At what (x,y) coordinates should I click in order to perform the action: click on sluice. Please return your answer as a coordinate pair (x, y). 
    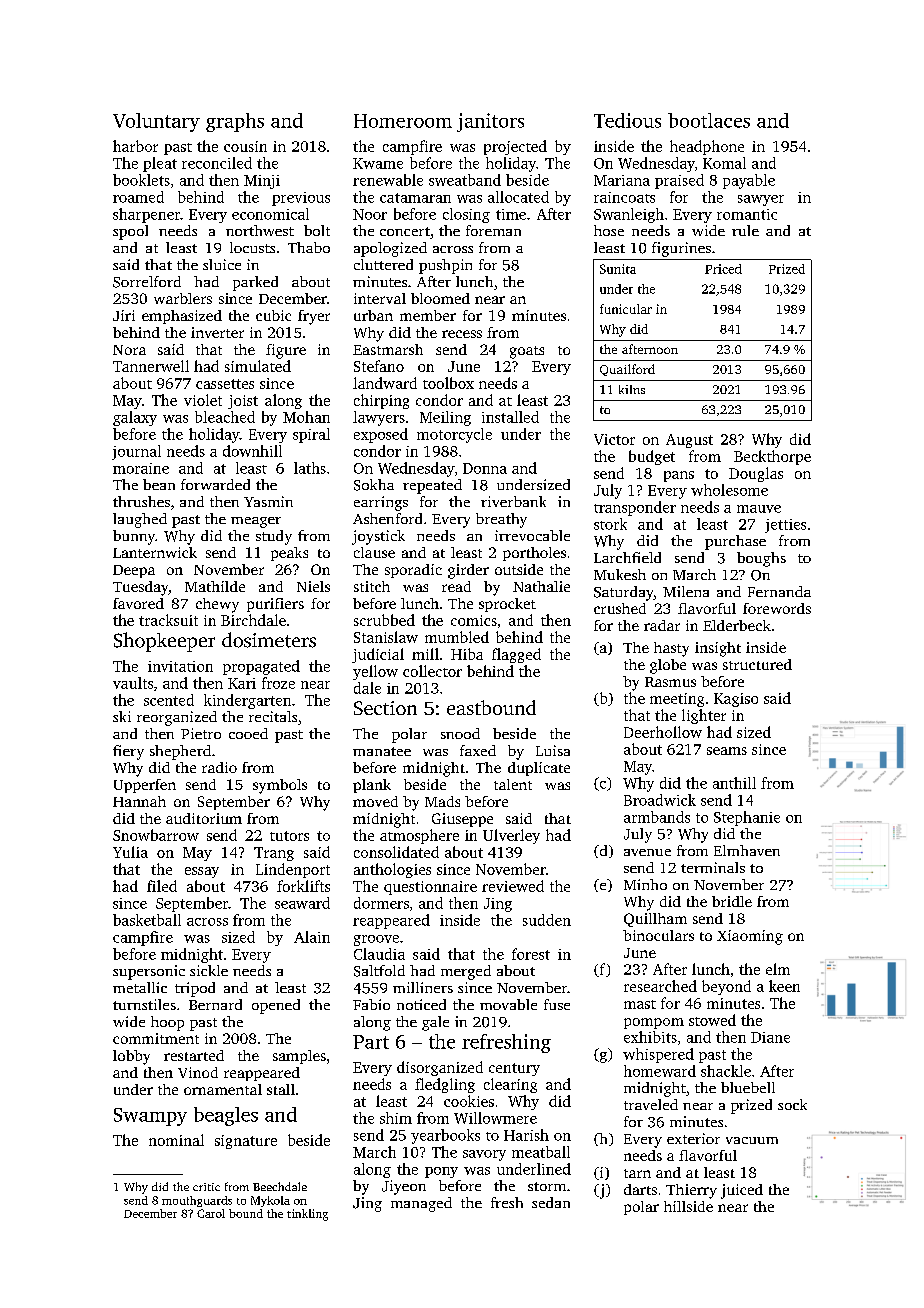
    Looking at the image, I should click on (222, 264).
